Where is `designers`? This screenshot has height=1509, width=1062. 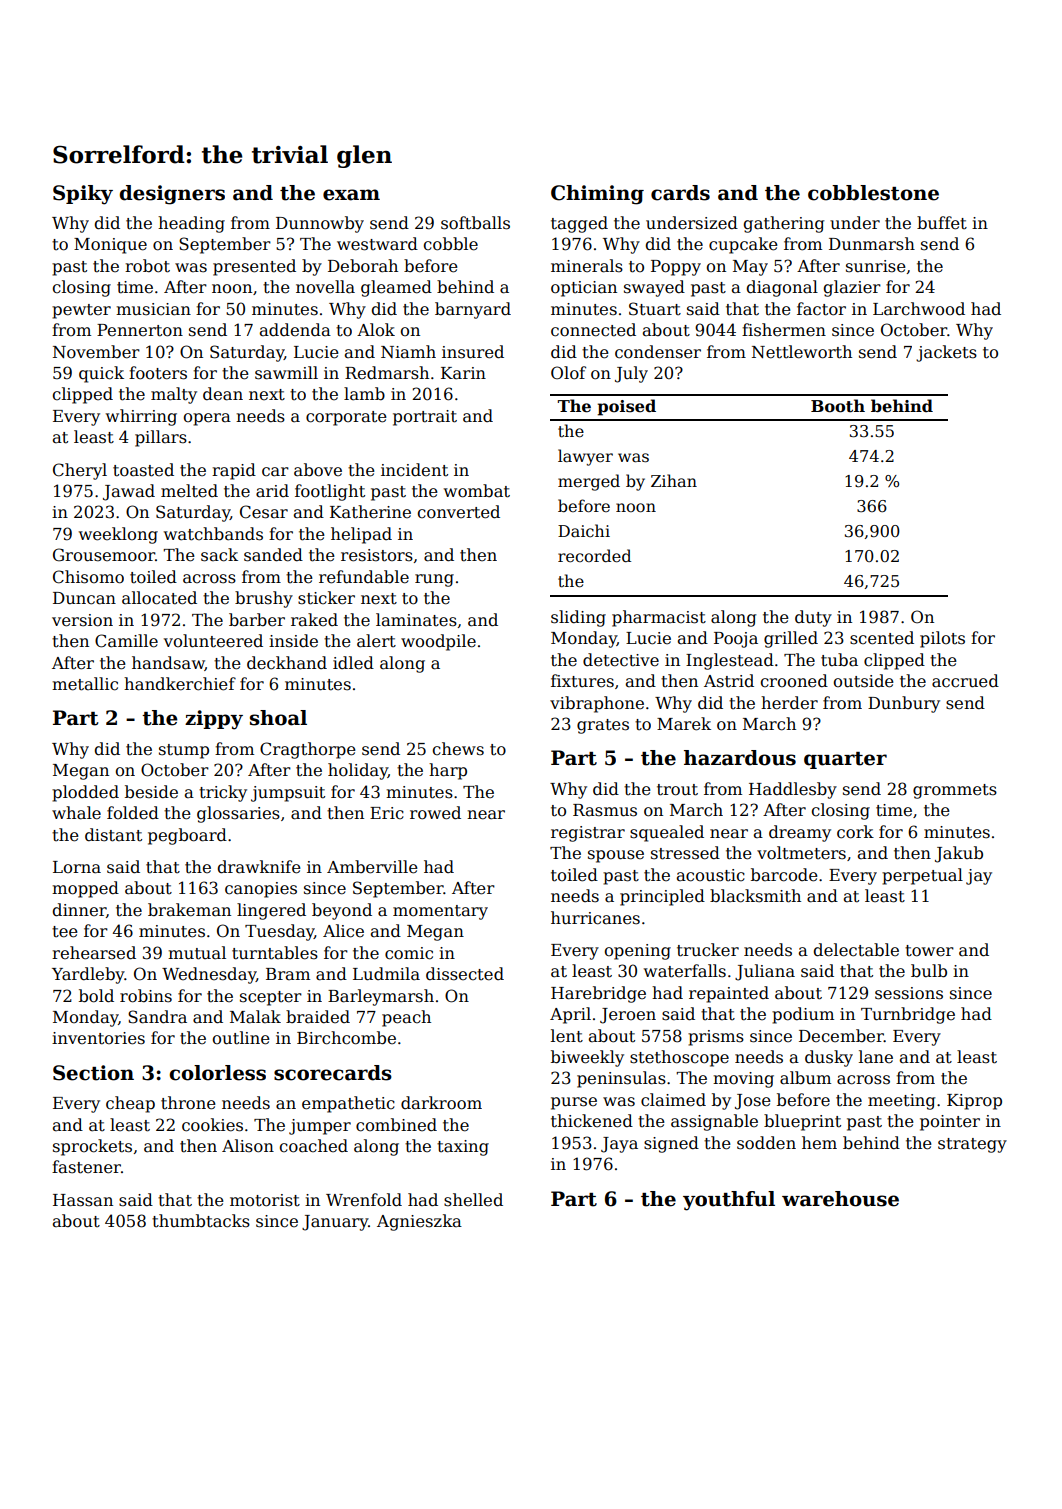
designers is located at coordinates (172, 195).
